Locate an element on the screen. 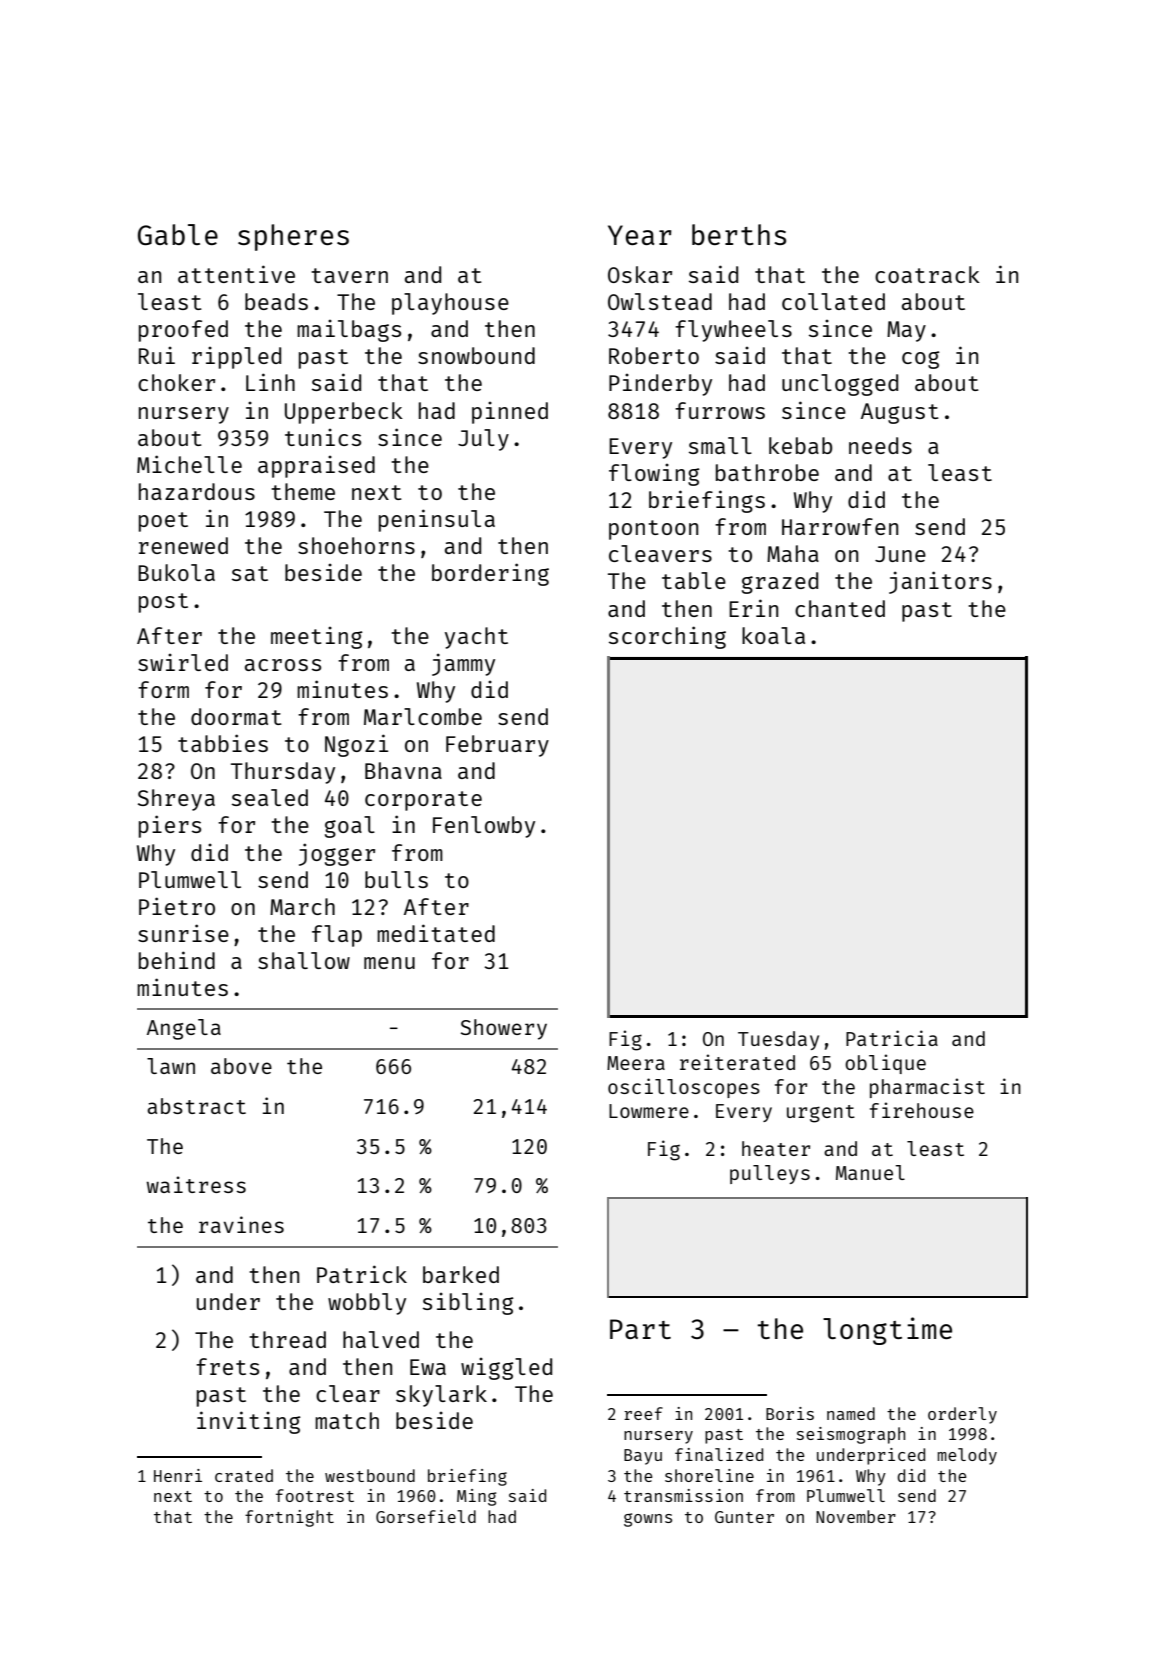 Image resolution: width=1165 pixels, height=1654 pixels. February is located at coordinates (497, 746).
